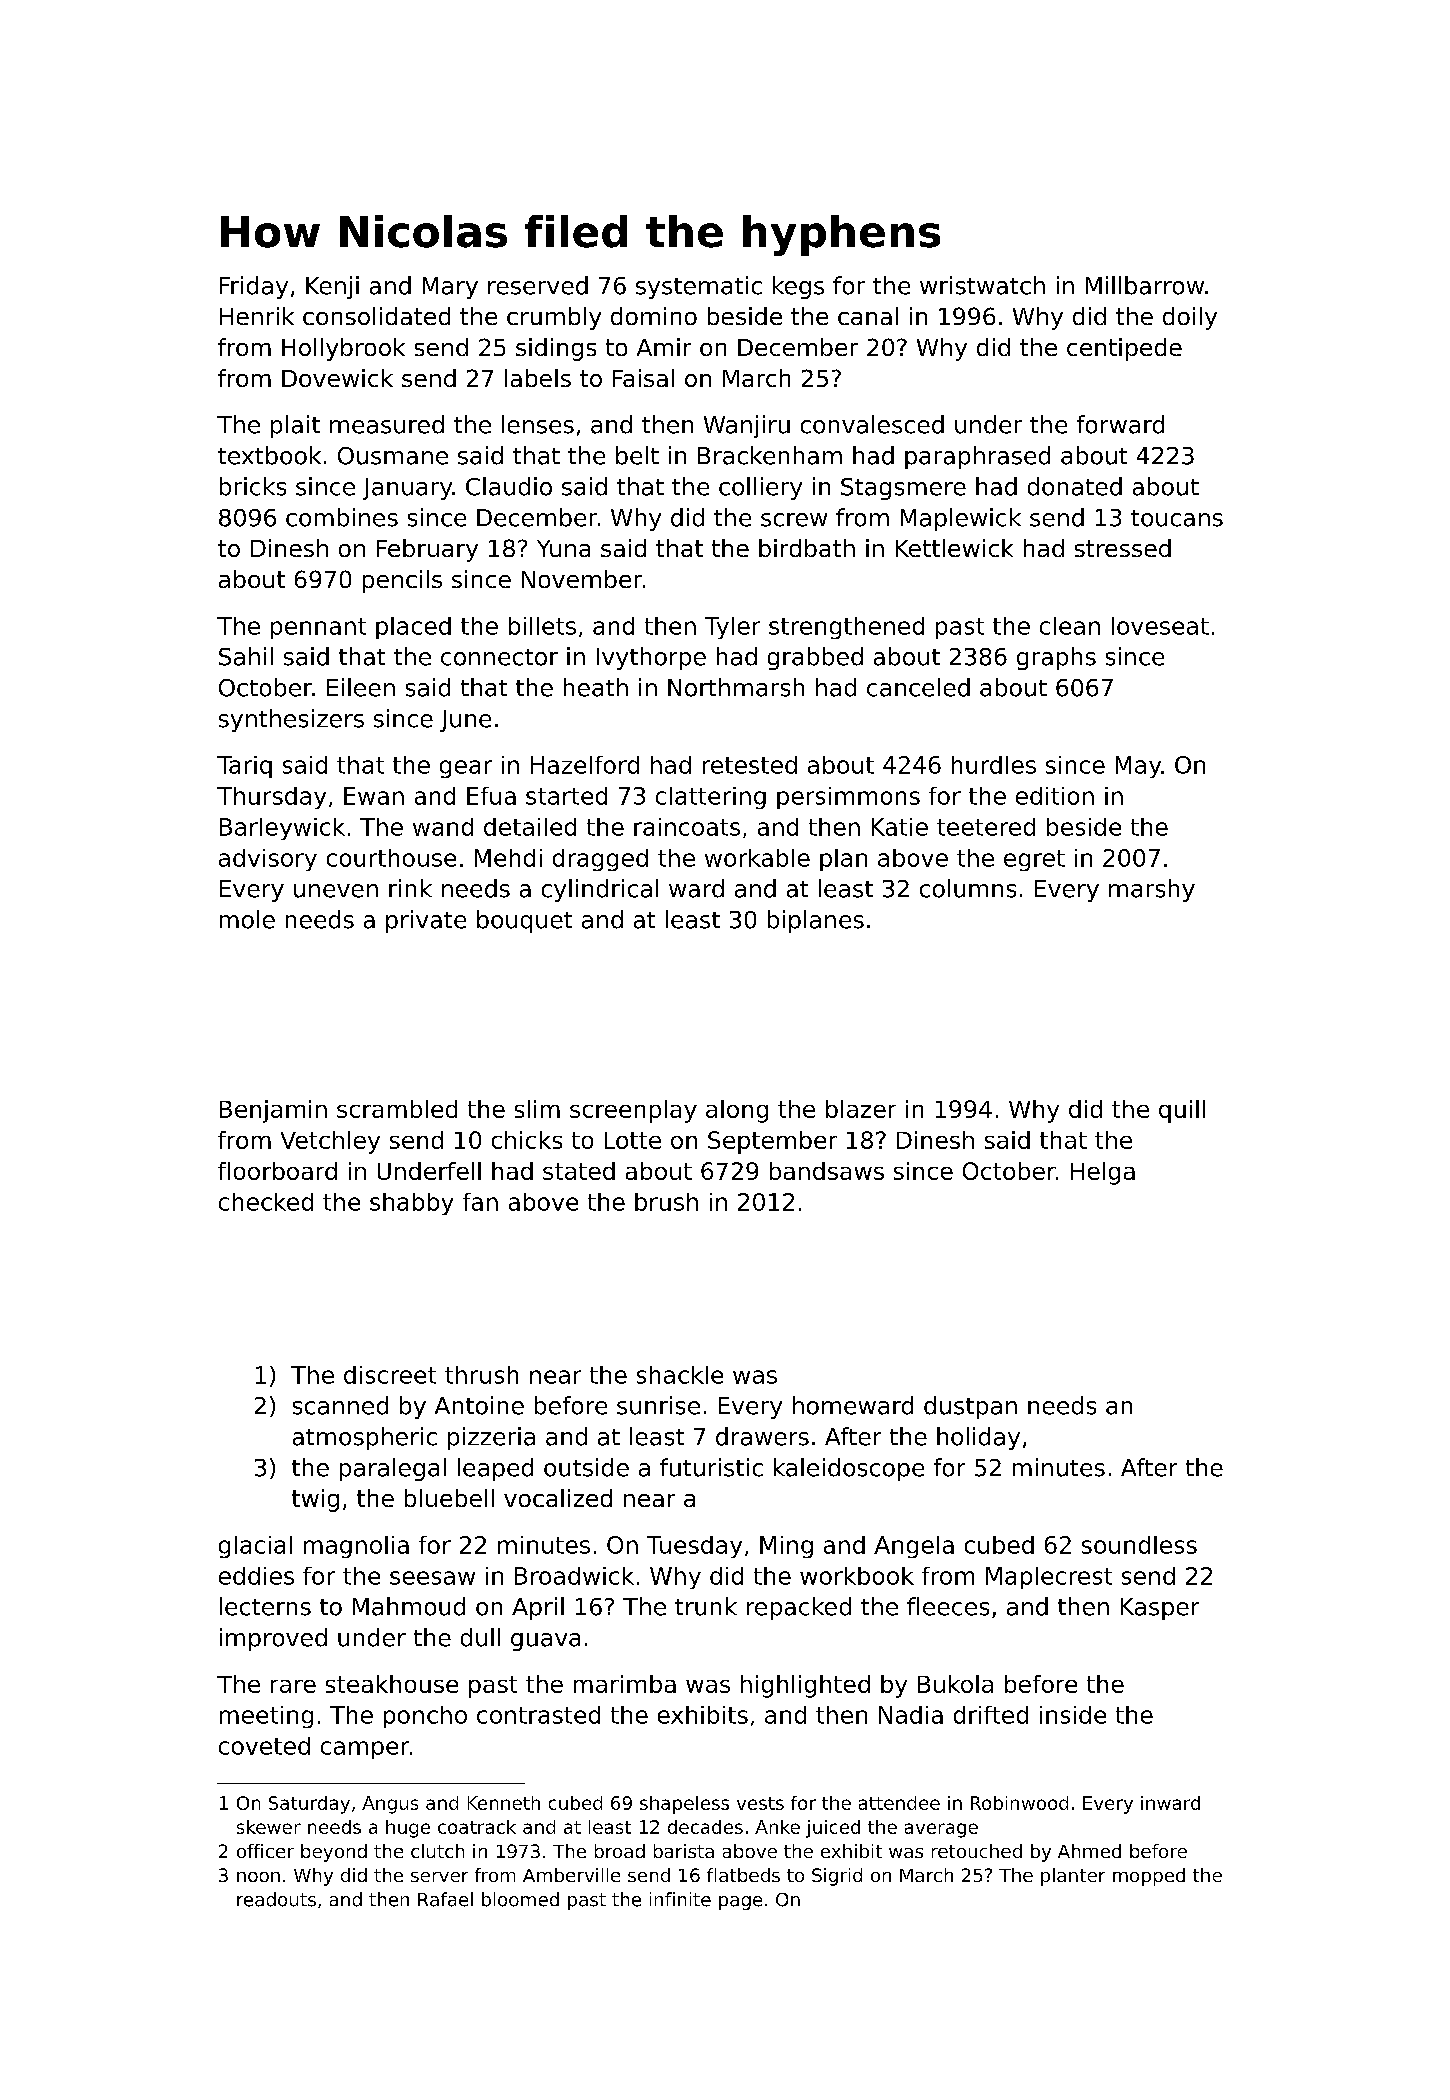 The image size is (1450, 2100). I want to click on Millbarrow, so click(1145, 285).
